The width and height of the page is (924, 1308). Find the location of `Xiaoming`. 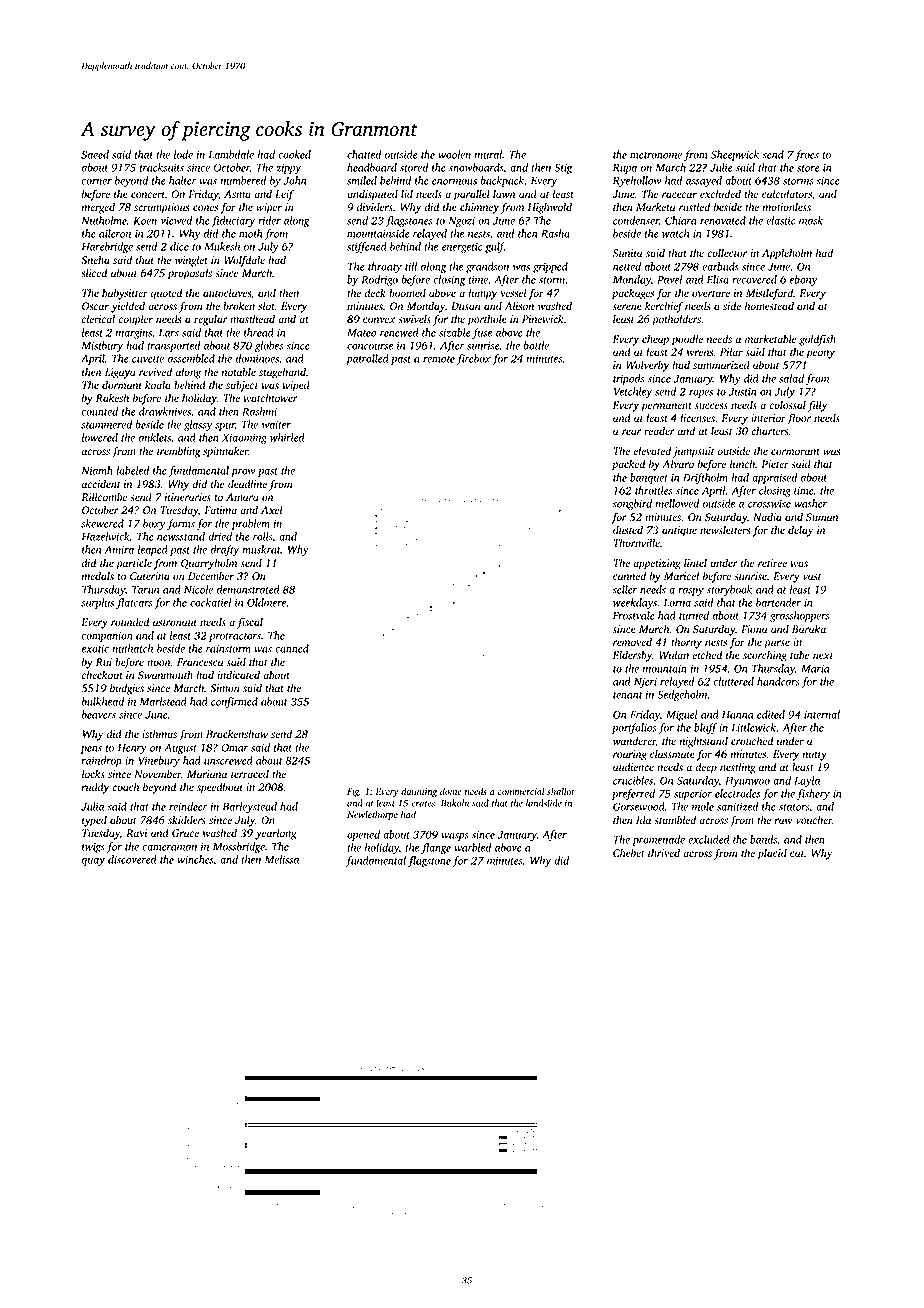

Xiaoming is located at coordinates (244, 438).
